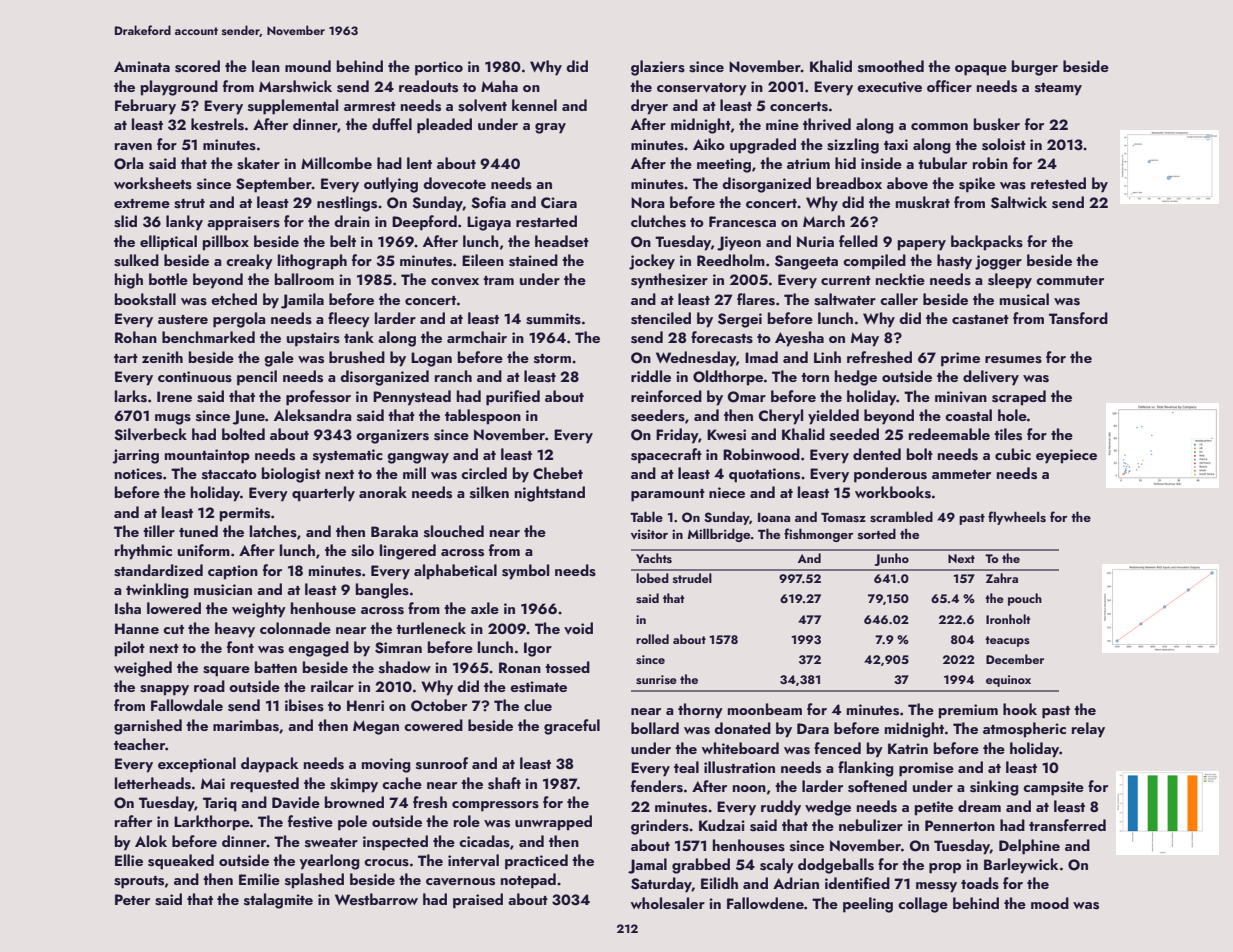 Image resolution: width=1233 pixels, height=952 pixels. I want to click on dented, so click(877, 454).
